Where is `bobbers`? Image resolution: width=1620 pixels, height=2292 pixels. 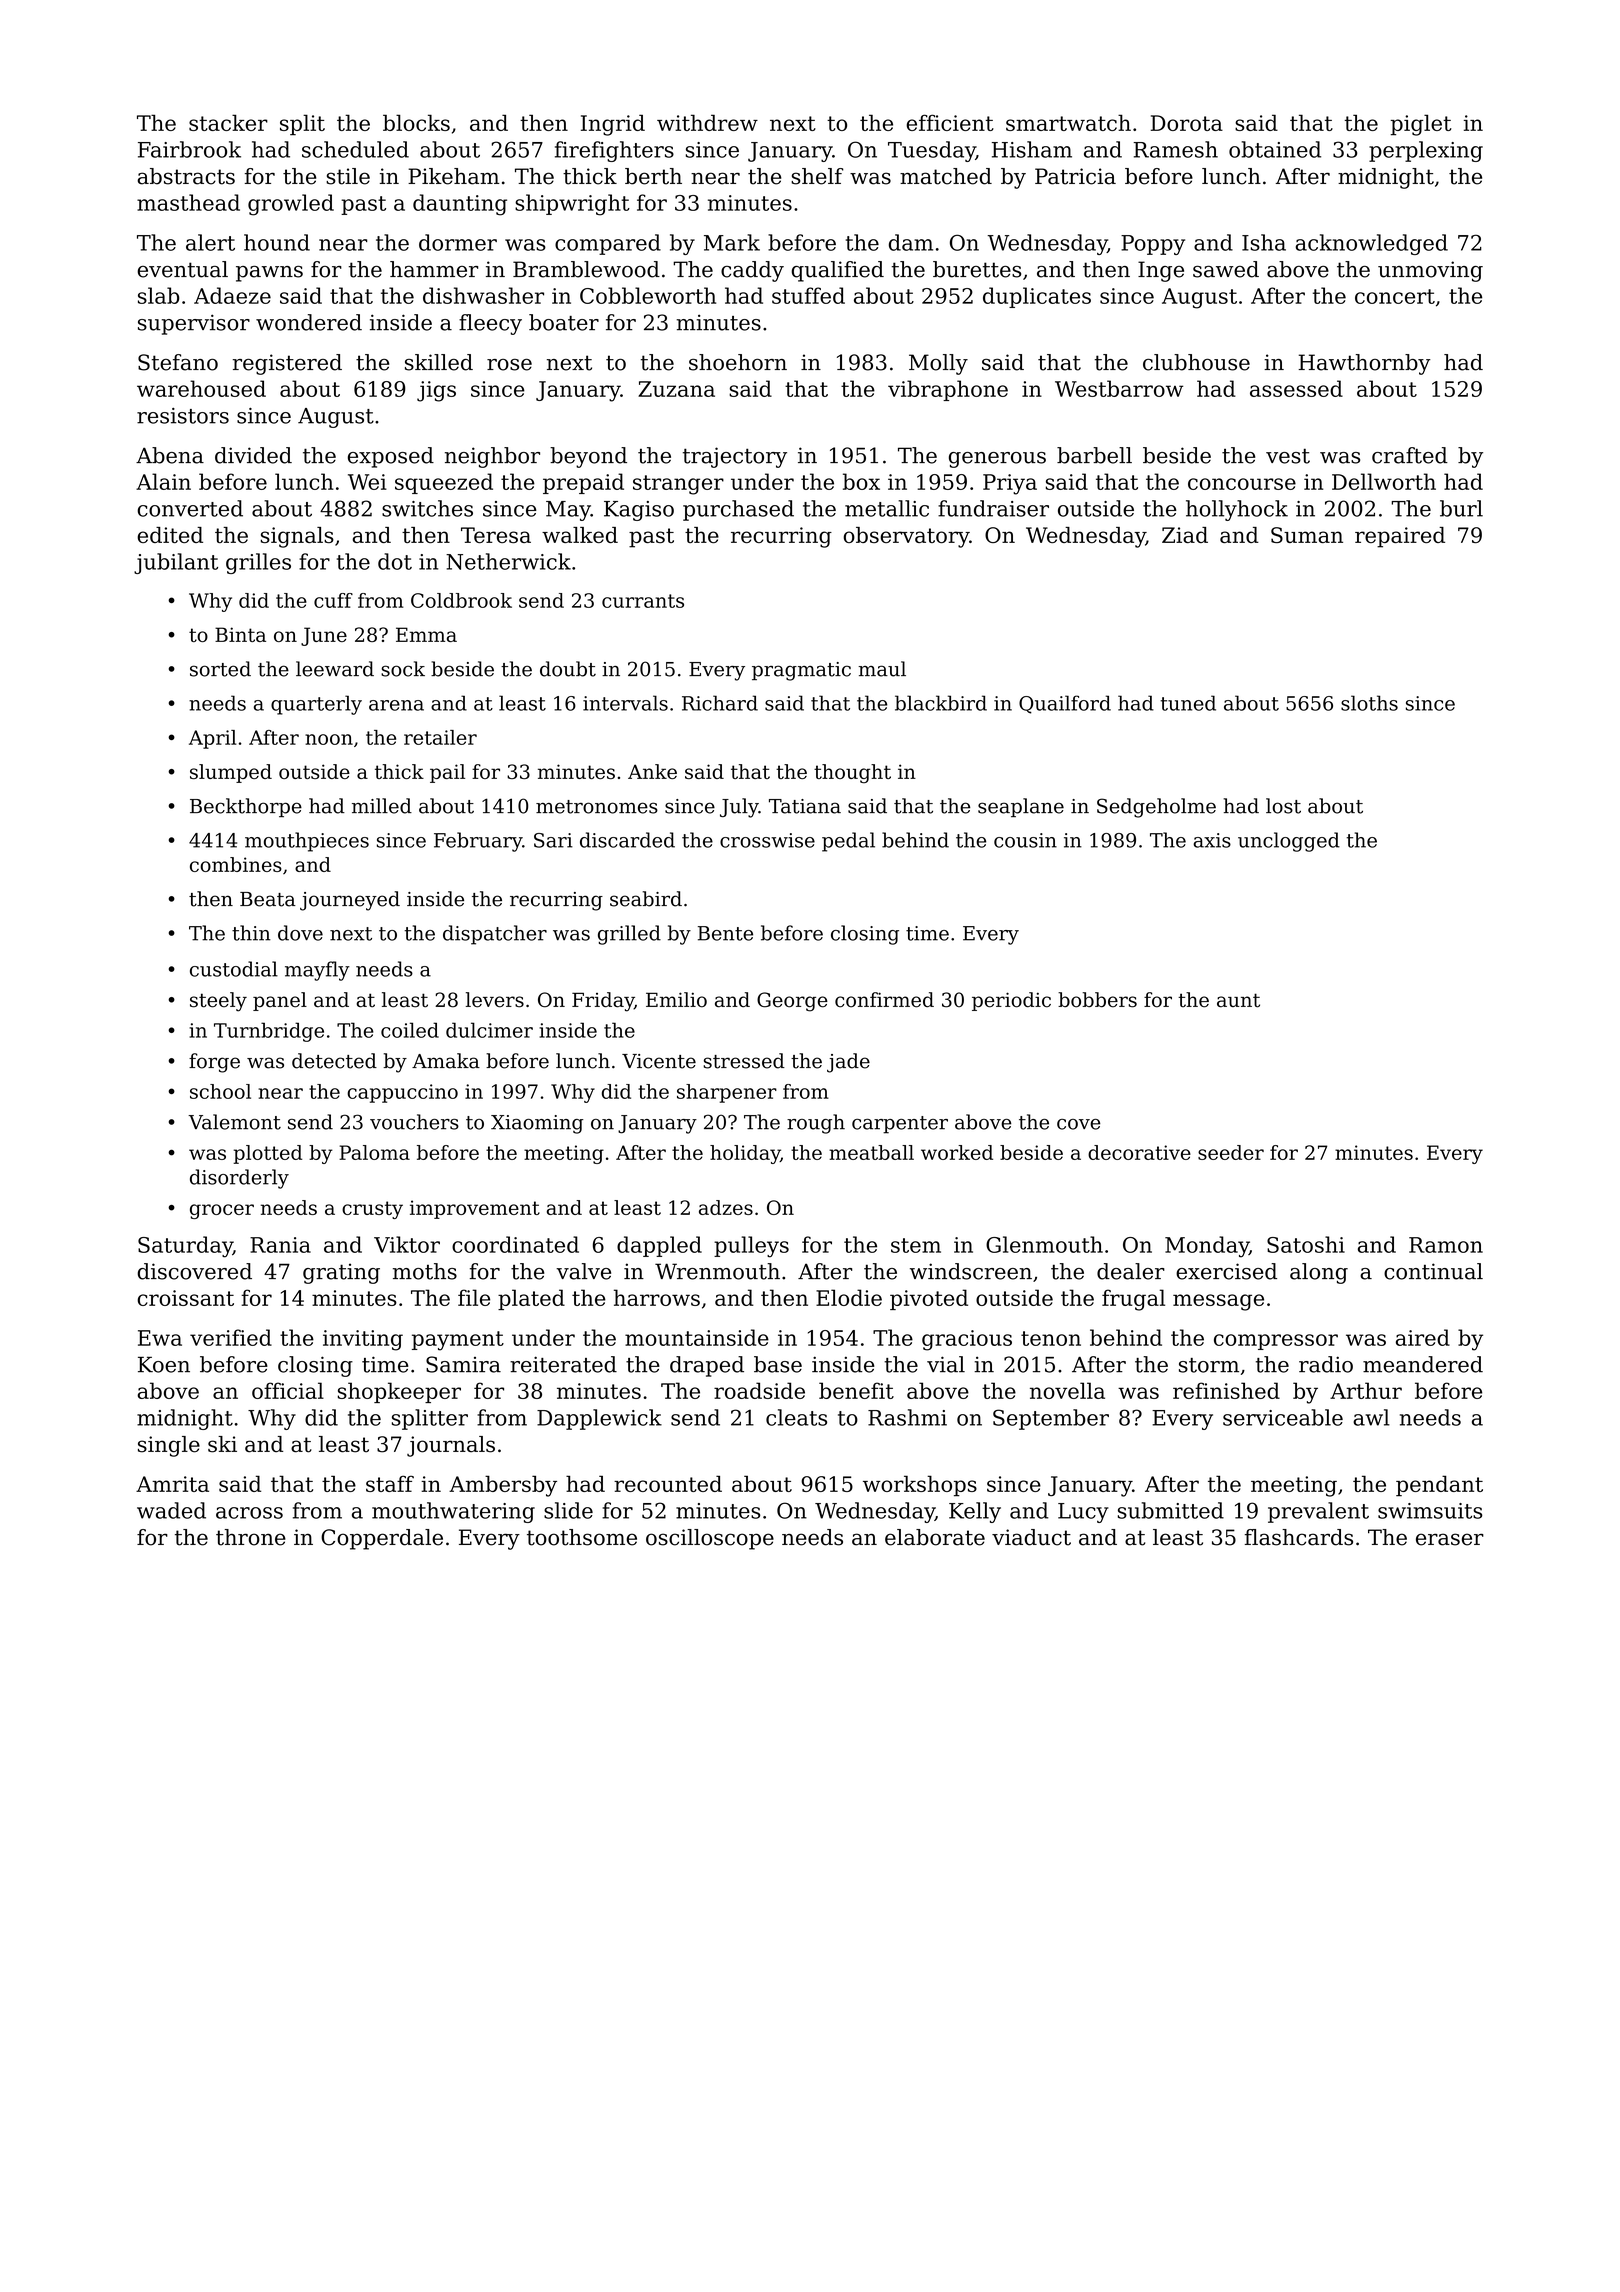 bobbers is located at coordinates (1097, 1000).
